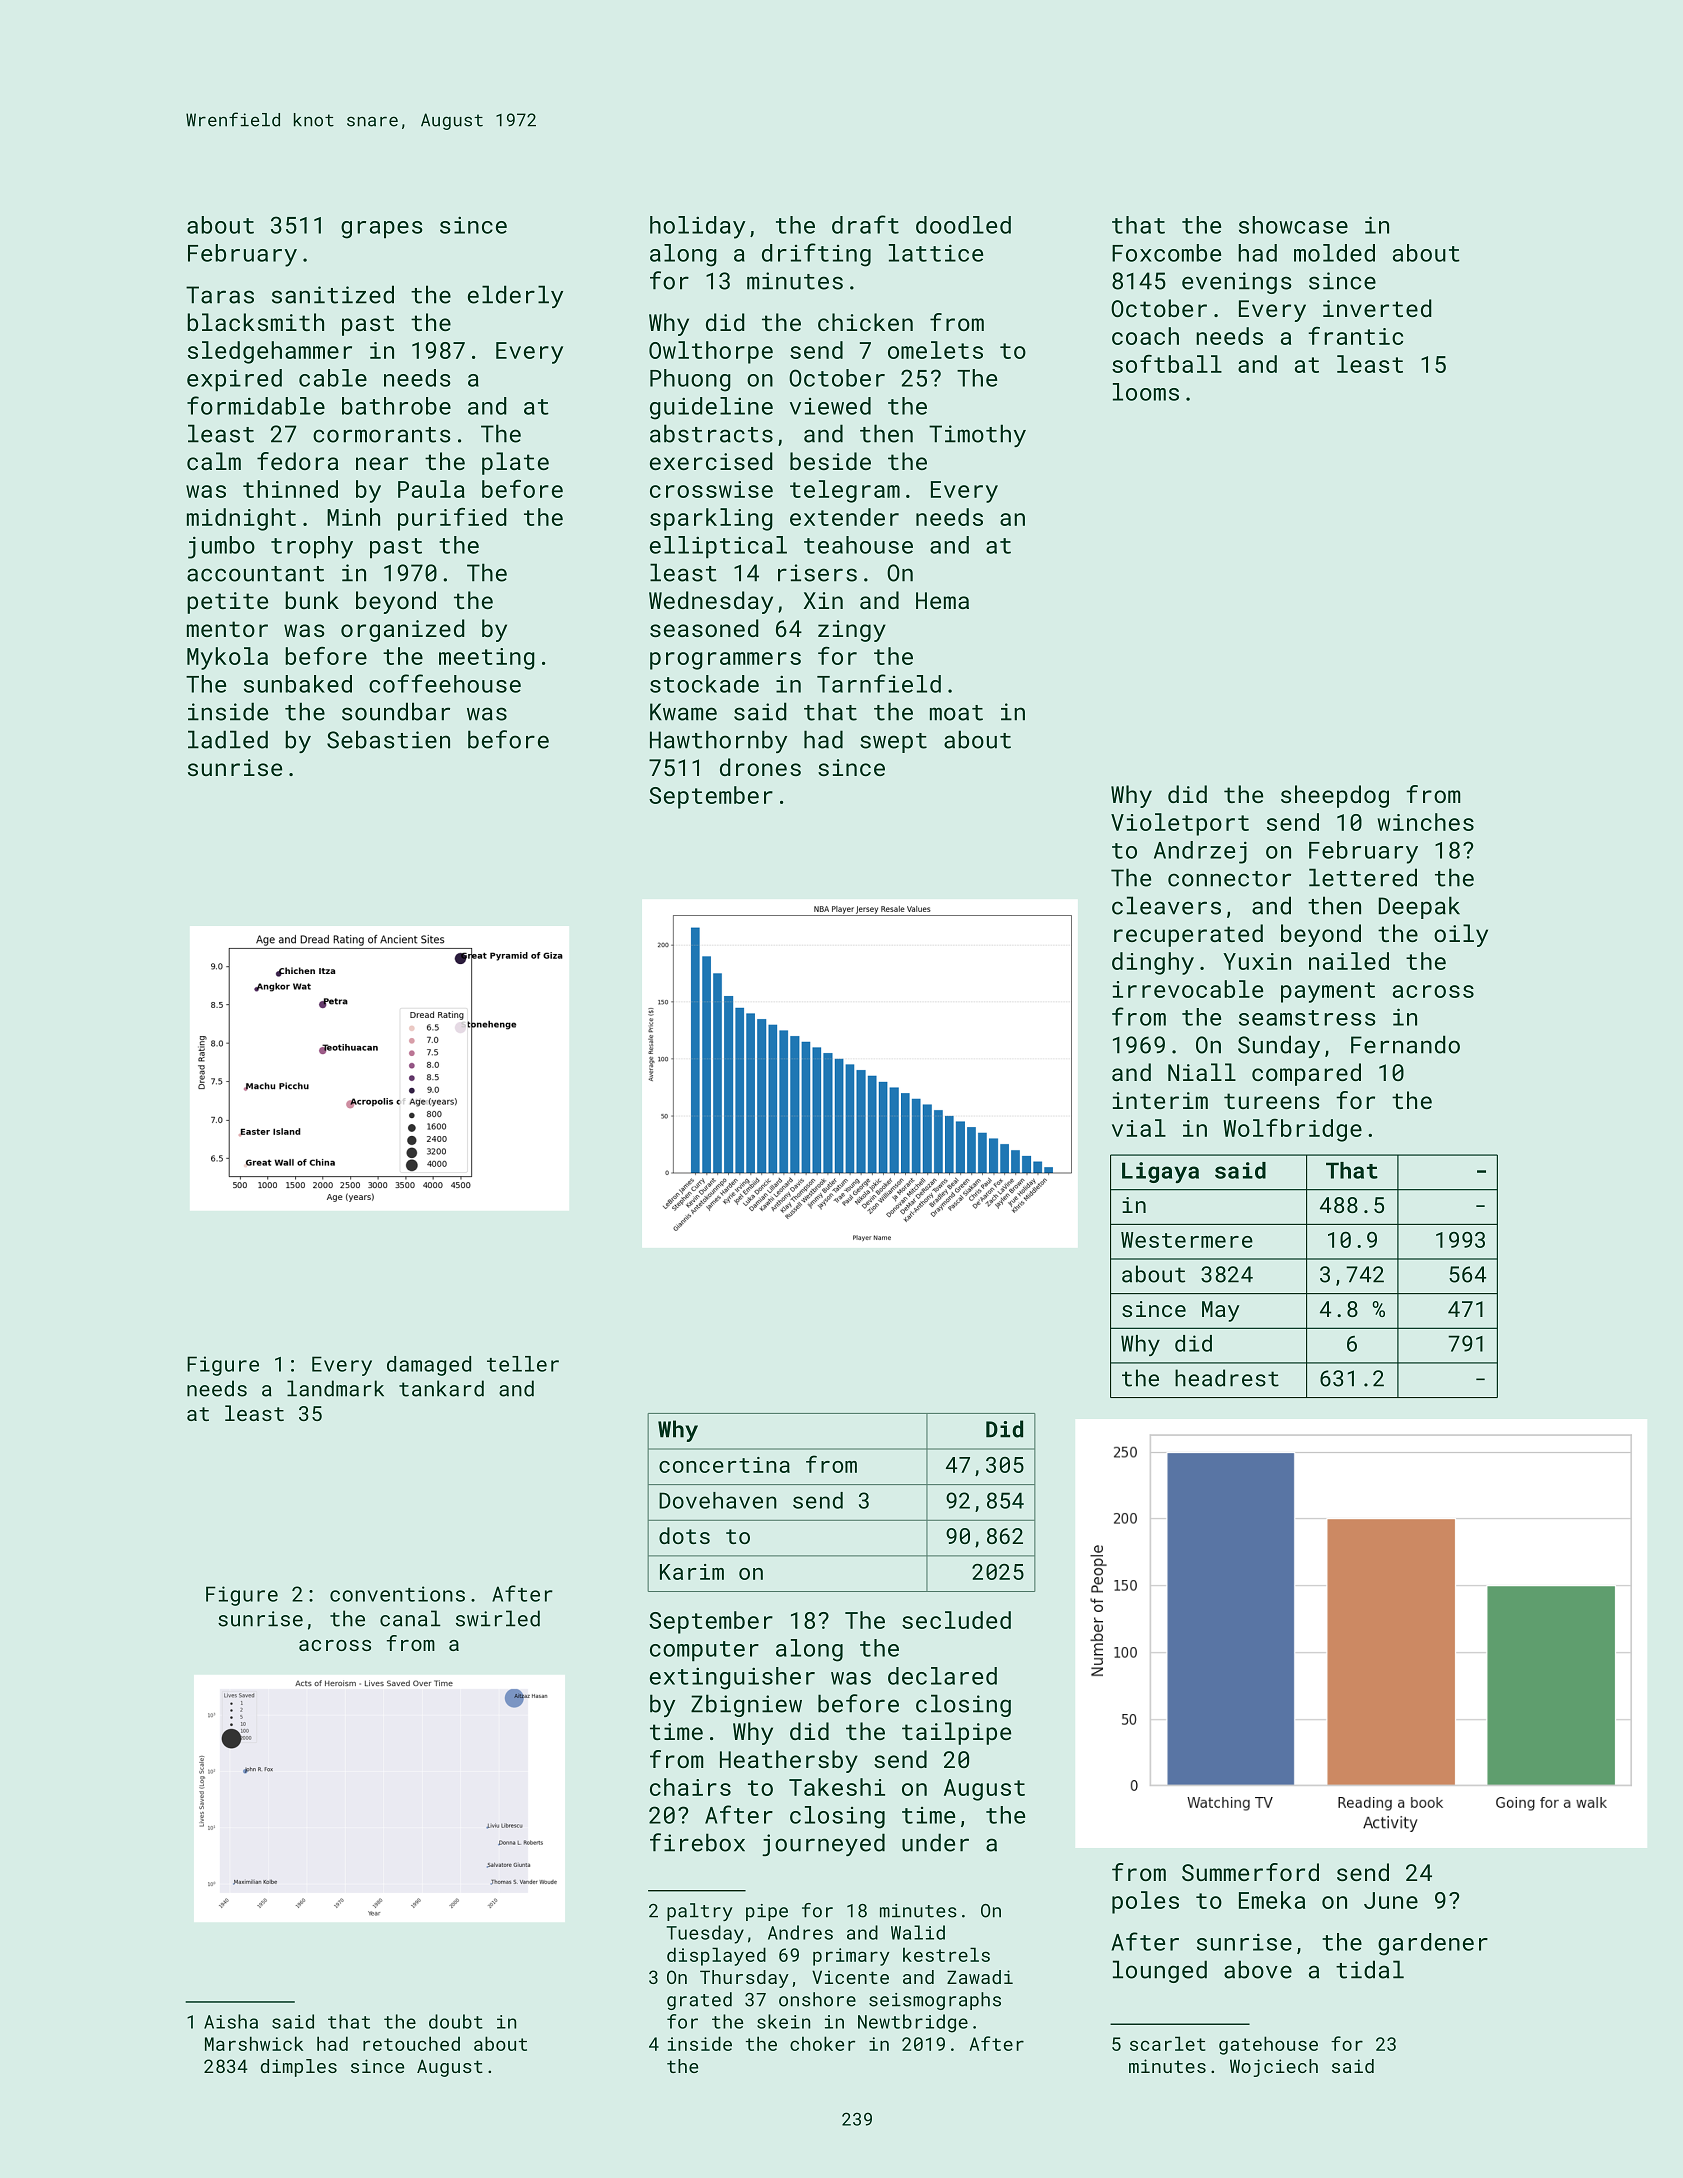 Image resolution: width=1683 pixels, height=2178 pixels. What do you see at coordinates (704, 684) in the page?
I see `stockade` at bounding box center [704, 684].
